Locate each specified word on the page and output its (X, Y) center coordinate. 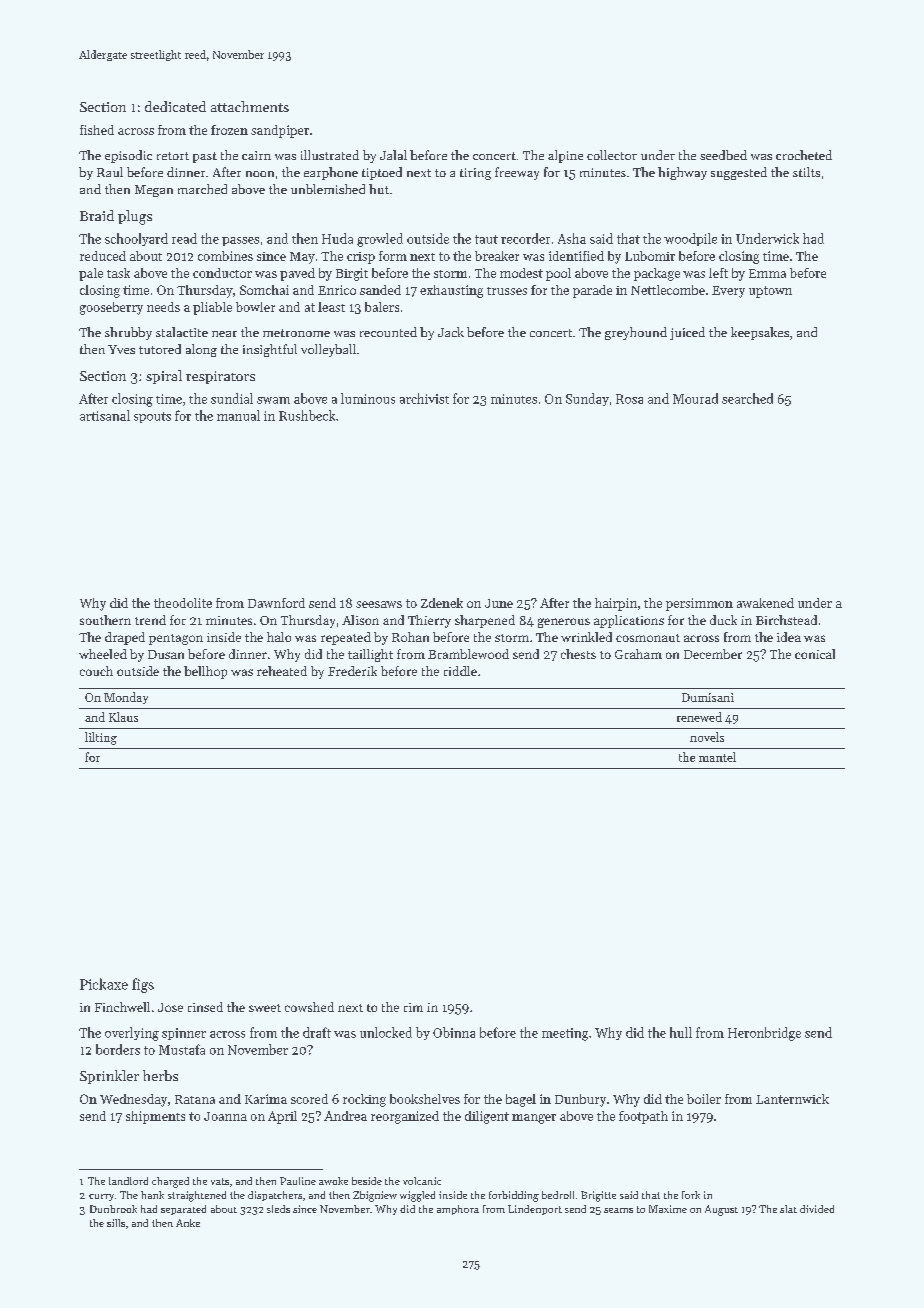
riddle (460, 671)
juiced (687, 333)
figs (143, 985)
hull (681, 1032)
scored (309, 1099)
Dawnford (276, 603)
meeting (565, 1034)
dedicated (175, 106)
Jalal (393, 155)
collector (612, 155)
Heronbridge (764, 1034)
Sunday (587, 399)
